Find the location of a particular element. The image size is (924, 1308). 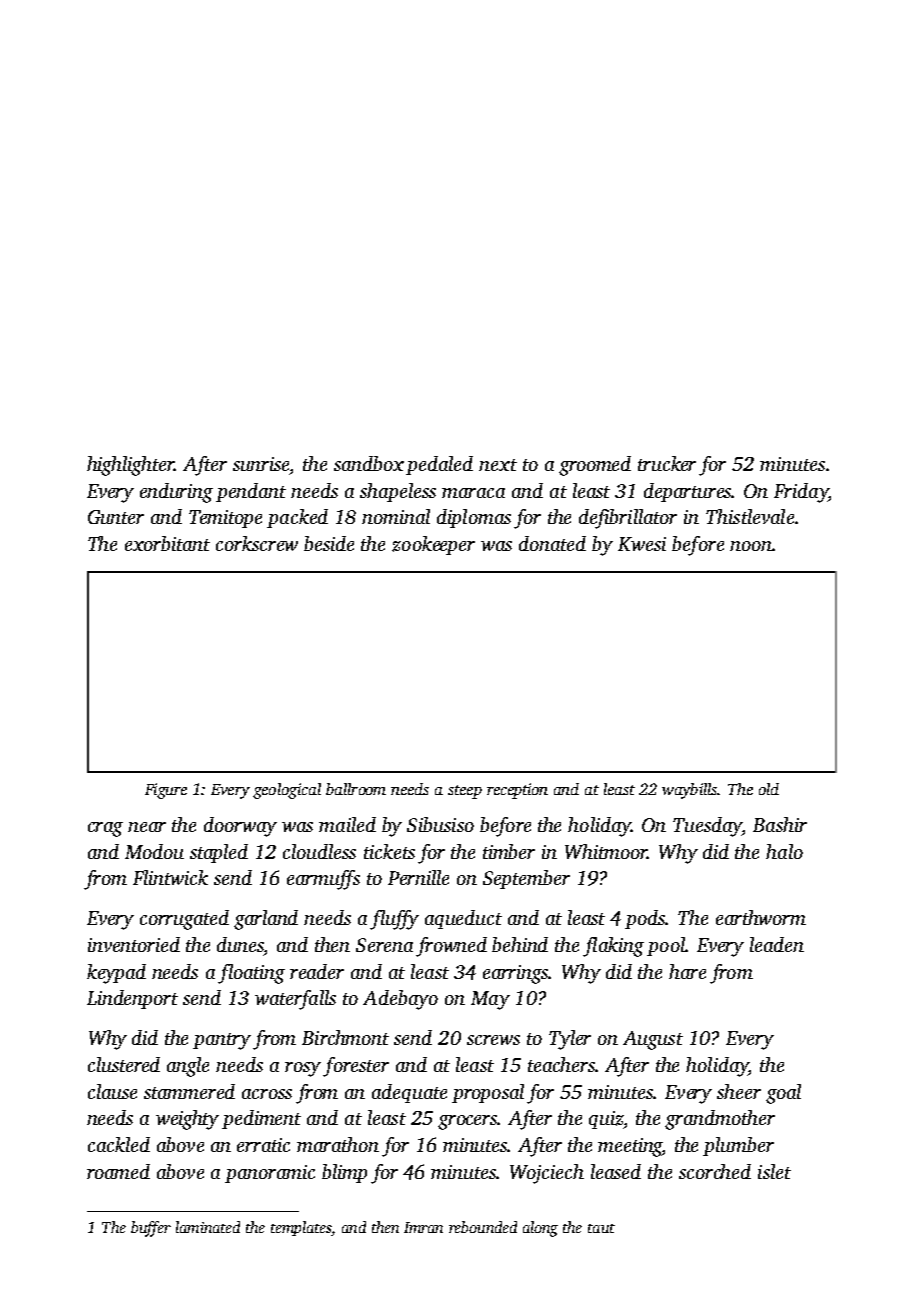

buffer is located at coordinates (151, 1229).
